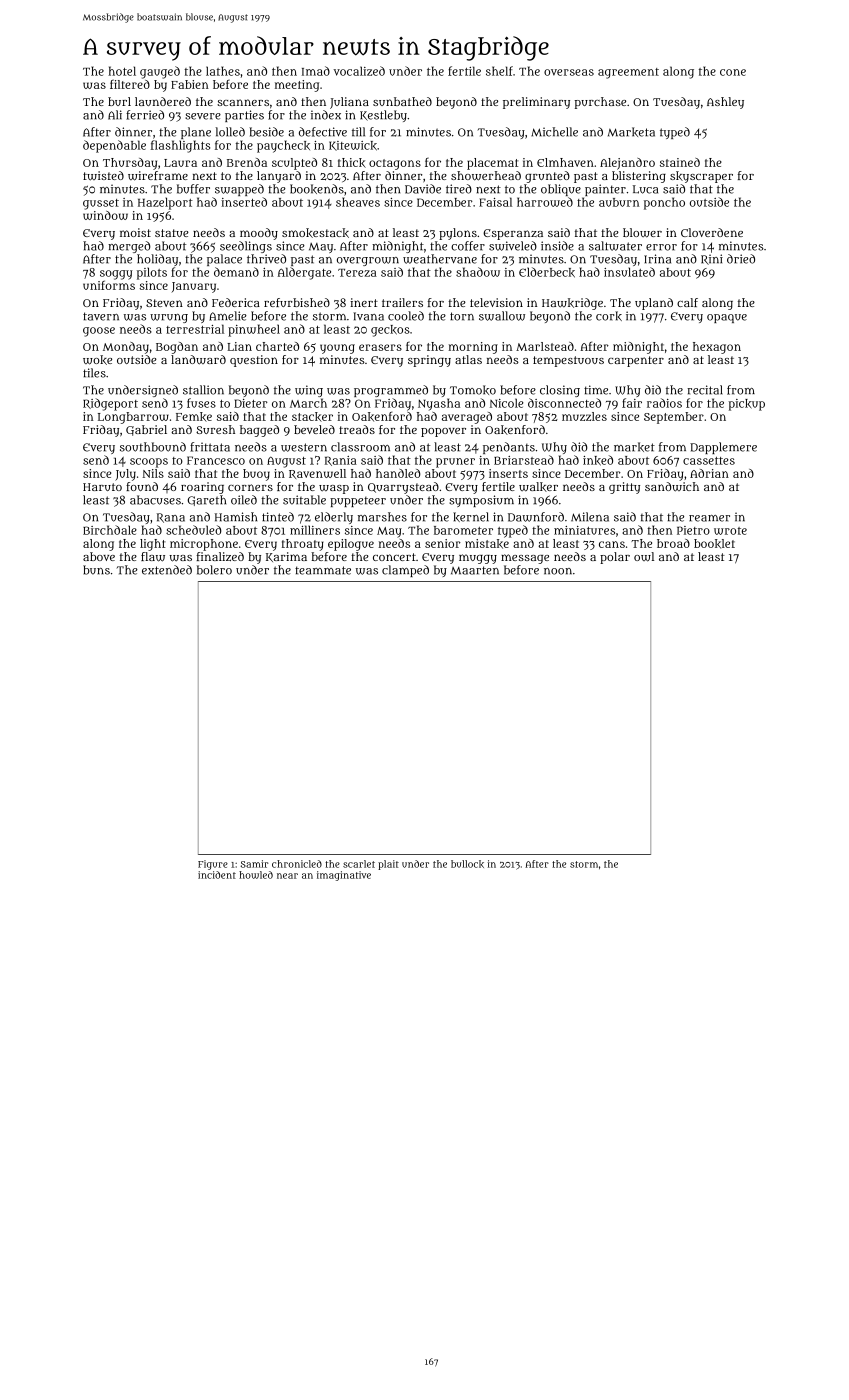 The height and width of the screenshot is (1400, 849). What do you see at coordinates (167, 570) in the screenshot?
I see `extended` at bounding box center [167, 570].
